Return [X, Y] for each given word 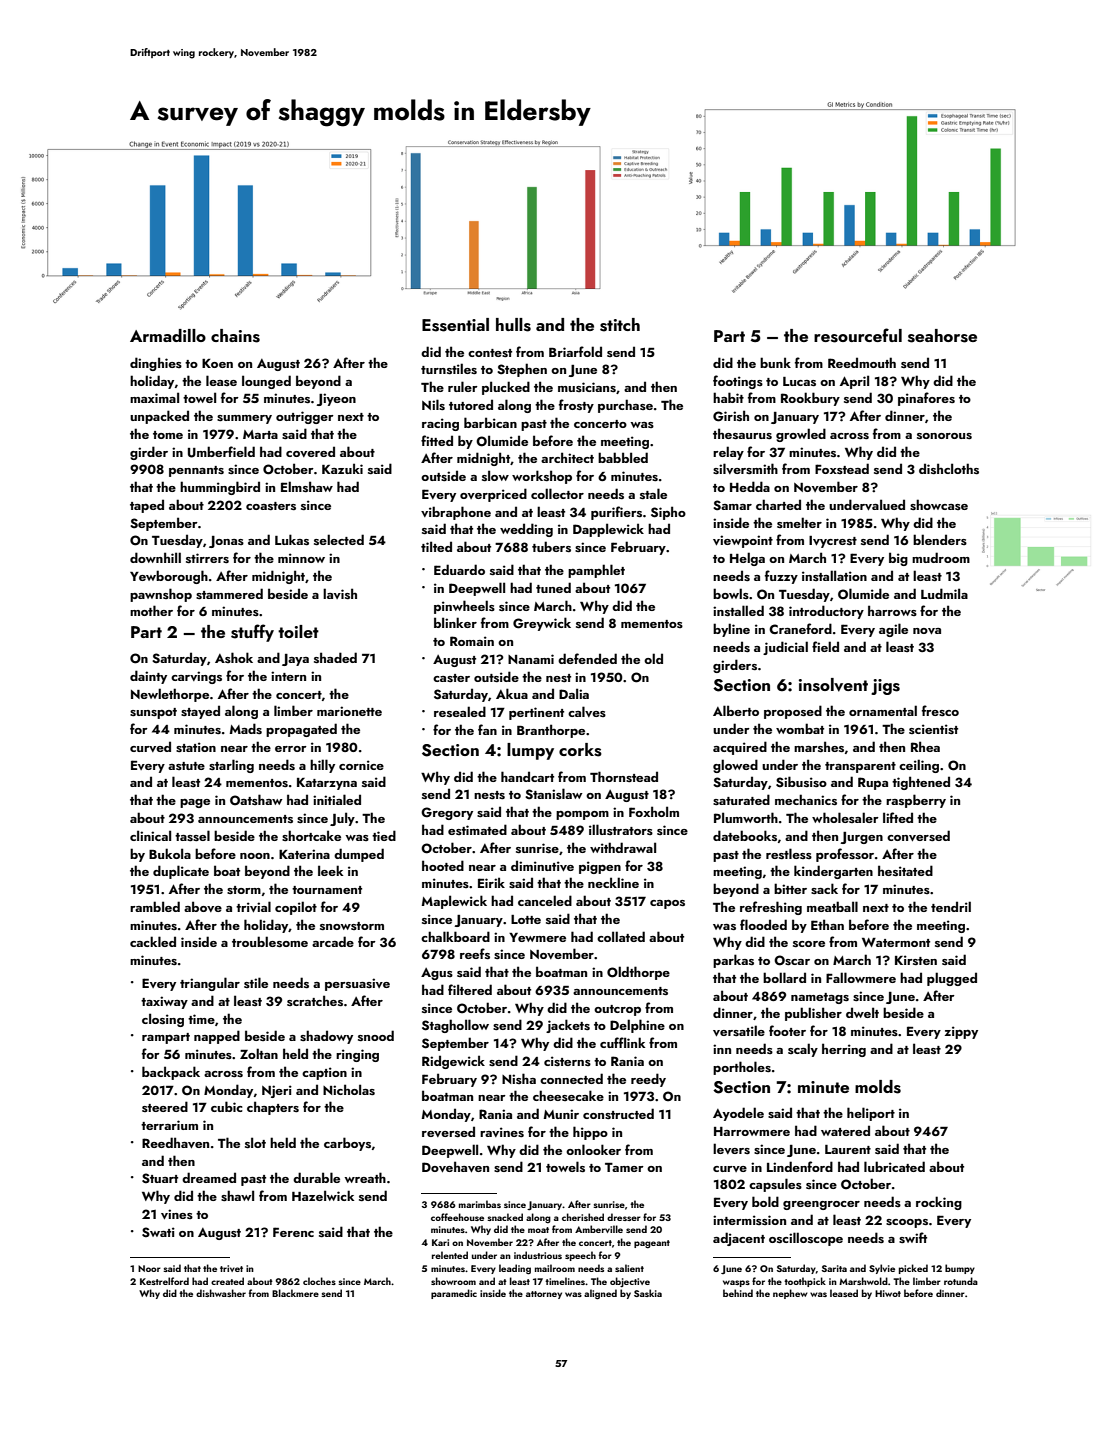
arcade [333, 941]
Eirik [491, 882]
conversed [918, 835]
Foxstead [842, 468]
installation [834, 575]
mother [151, 610]
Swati [158, 1232]
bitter [790, 888]
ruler [463, 386]
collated [621, 936]
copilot [296, 908]
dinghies [156, 364]
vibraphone [456, 513]
